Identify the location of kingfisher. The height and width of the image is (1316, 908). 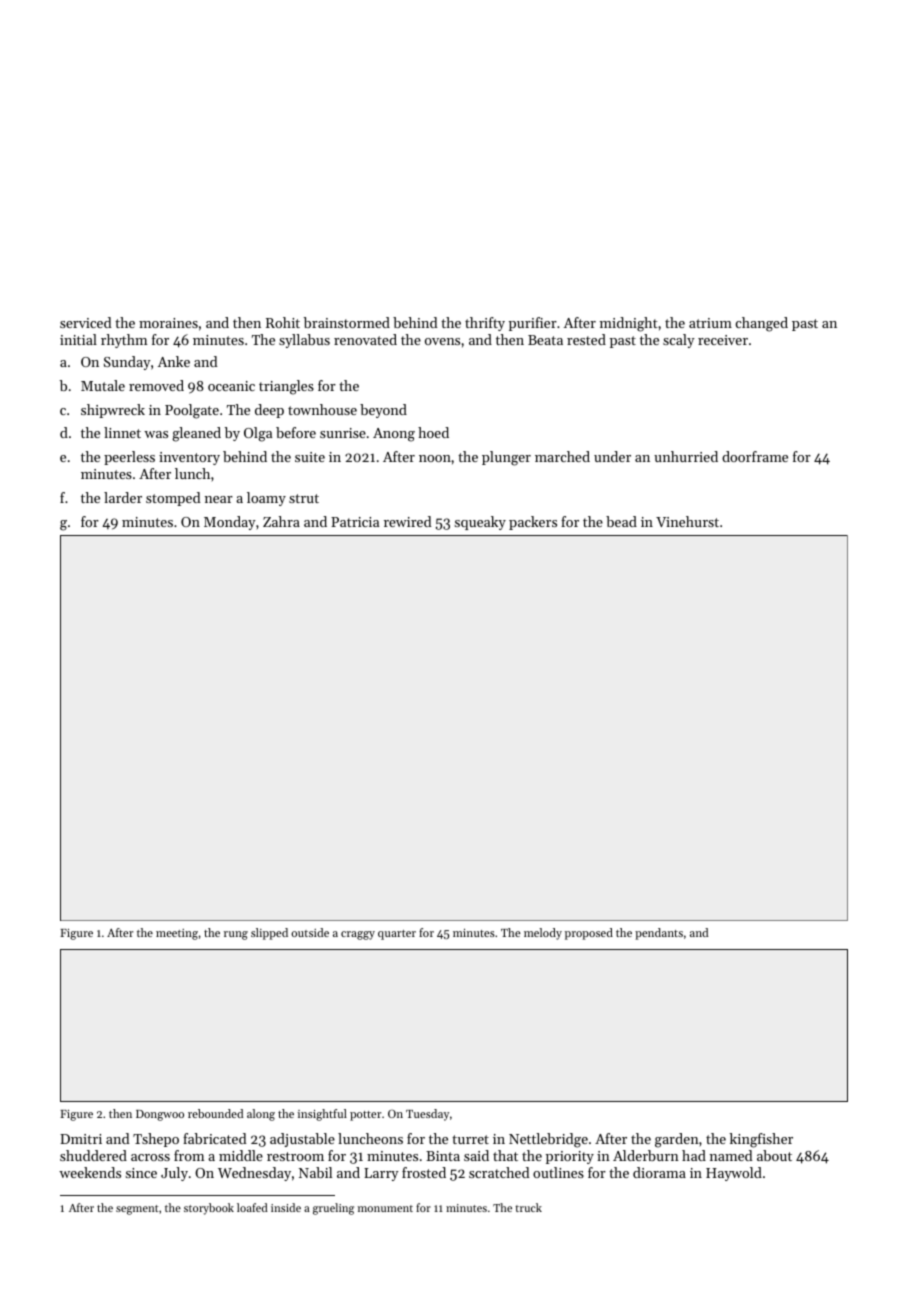
(761, 1140).
